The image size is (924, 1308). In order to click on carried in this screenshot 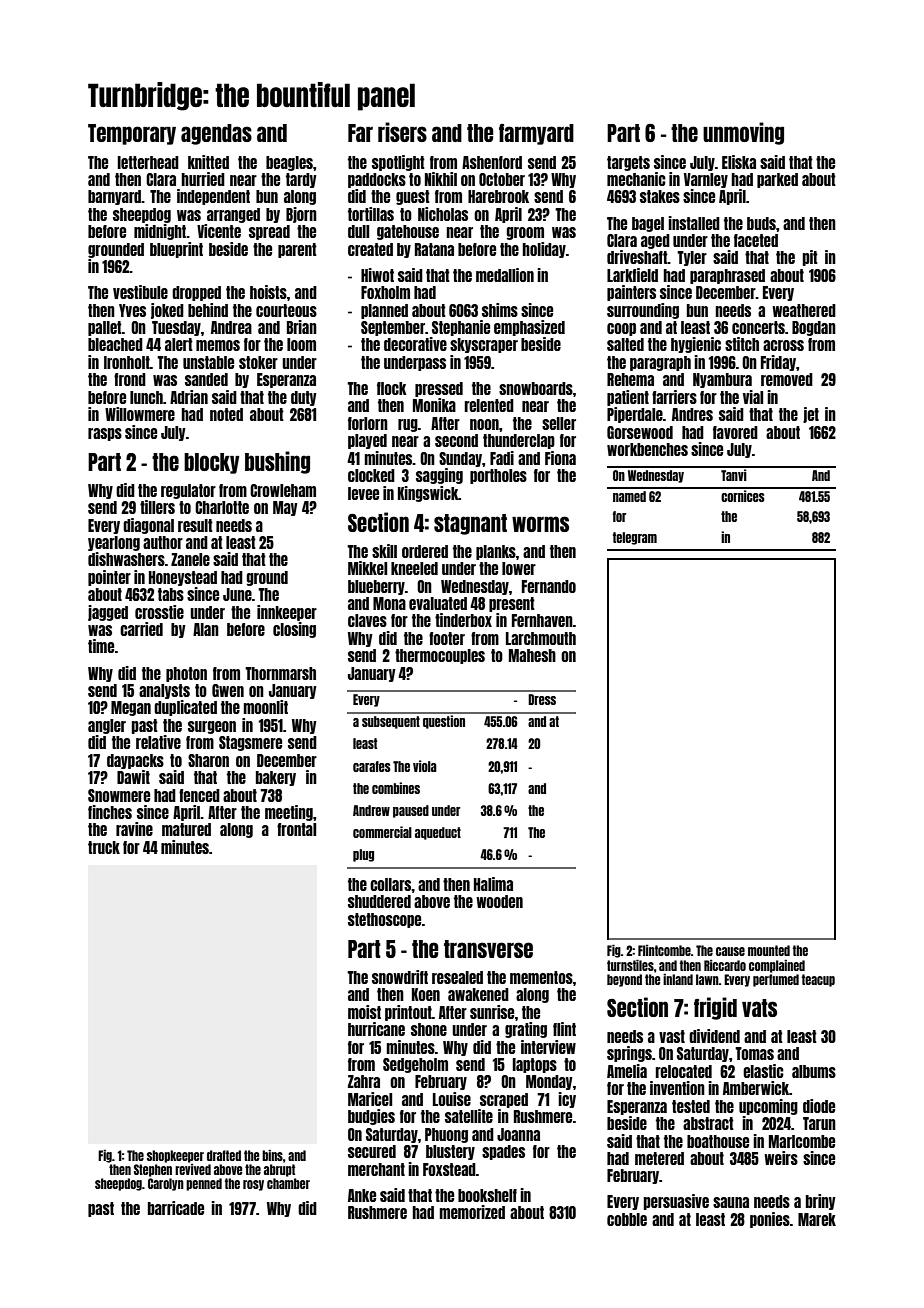, I will do `click(141, 629)`.
